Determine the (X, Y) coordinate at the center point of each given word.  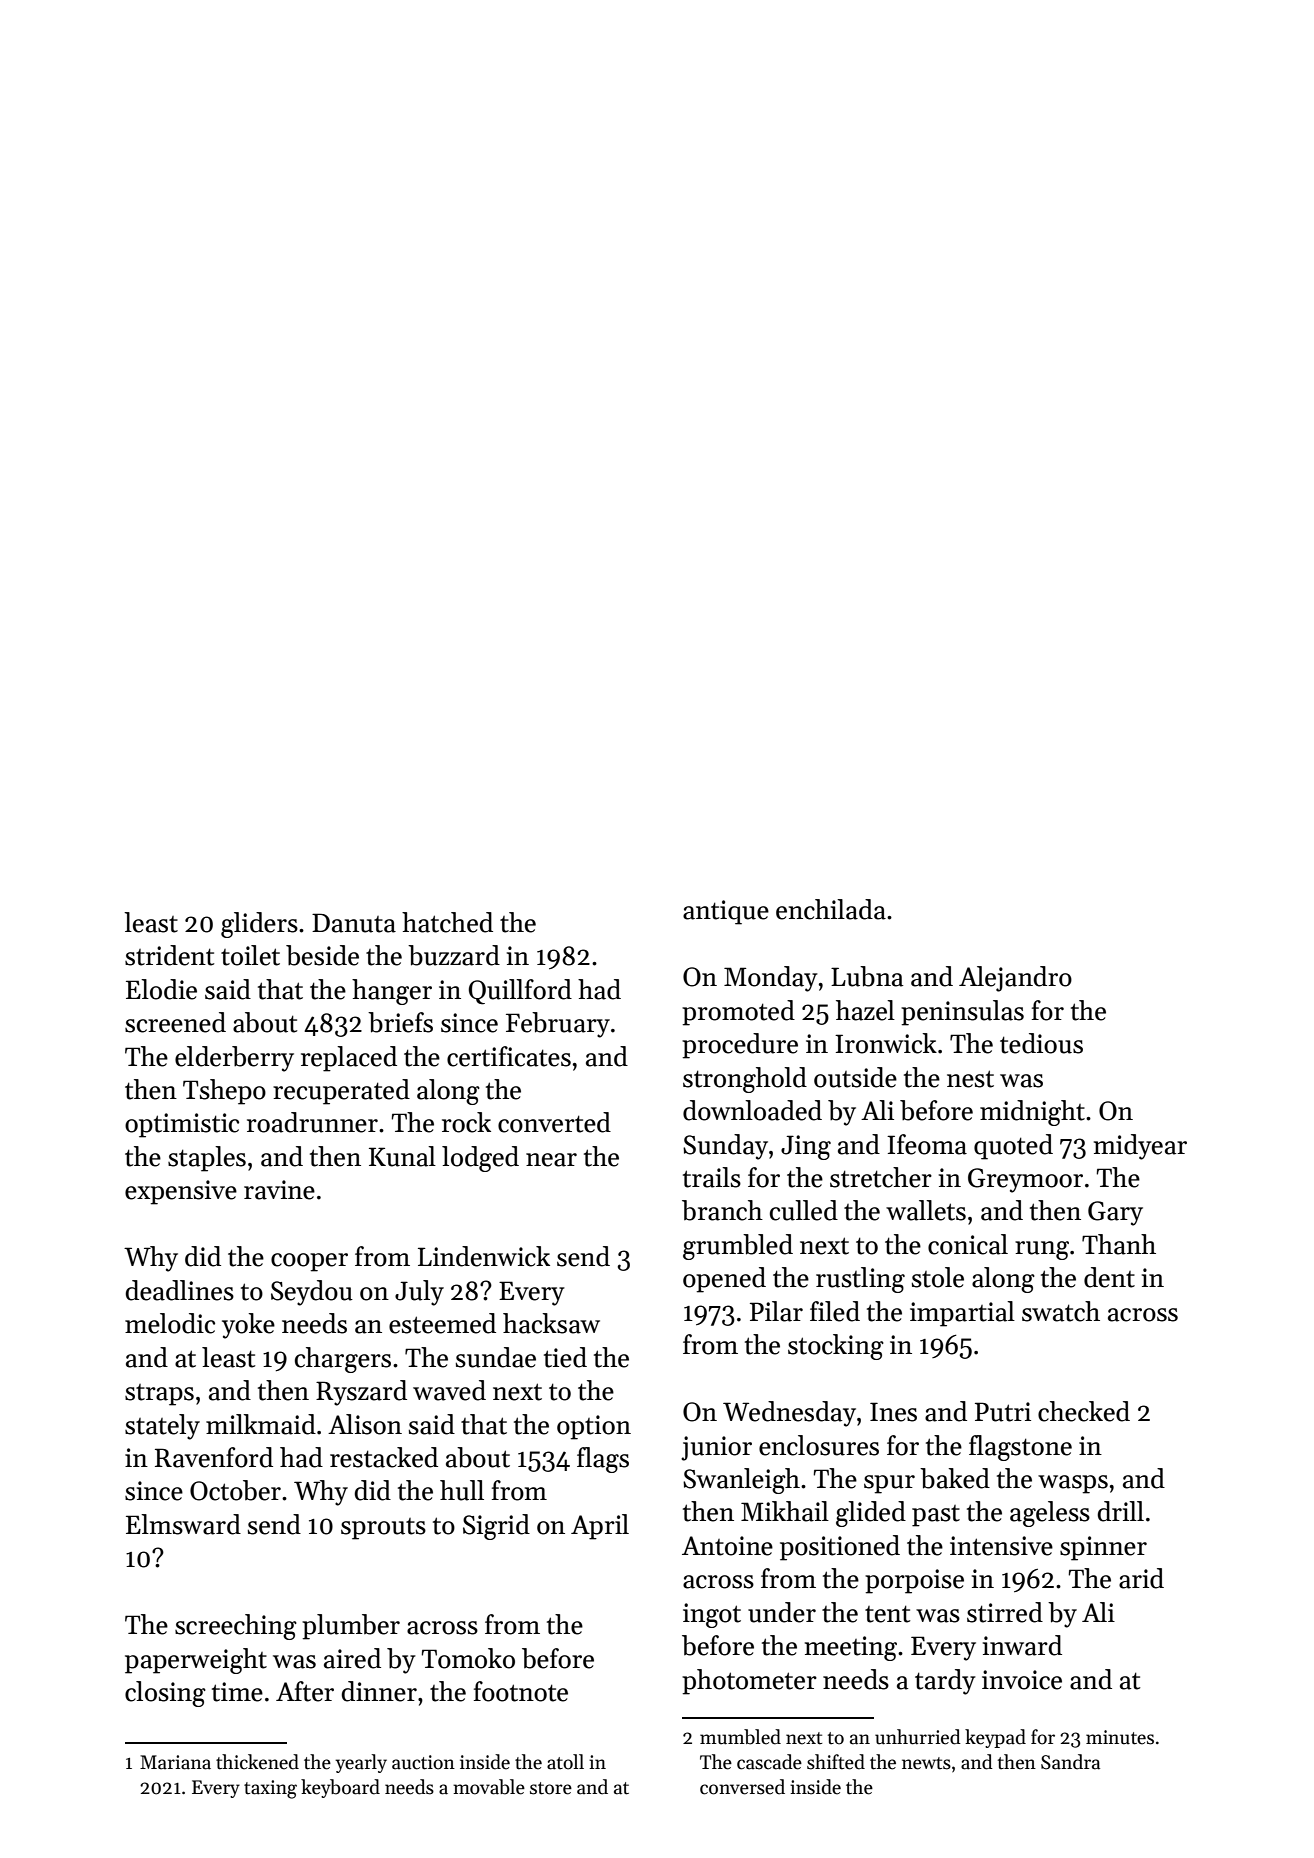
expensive (181, 1192)
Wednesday (789, 1414)
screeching (236, 1627)
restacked (384, 1457)
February (558, 1025)
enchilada (831, 909)
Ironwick (886, 1043)
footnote (521, 1691)
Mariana (175, 1762)
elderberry (234, 1059)
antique (726, 912)
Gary (1115, 1213)
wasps (1073, 1484)
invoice (1022, 1680)
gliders (259, 925)
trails (712, 1177)
